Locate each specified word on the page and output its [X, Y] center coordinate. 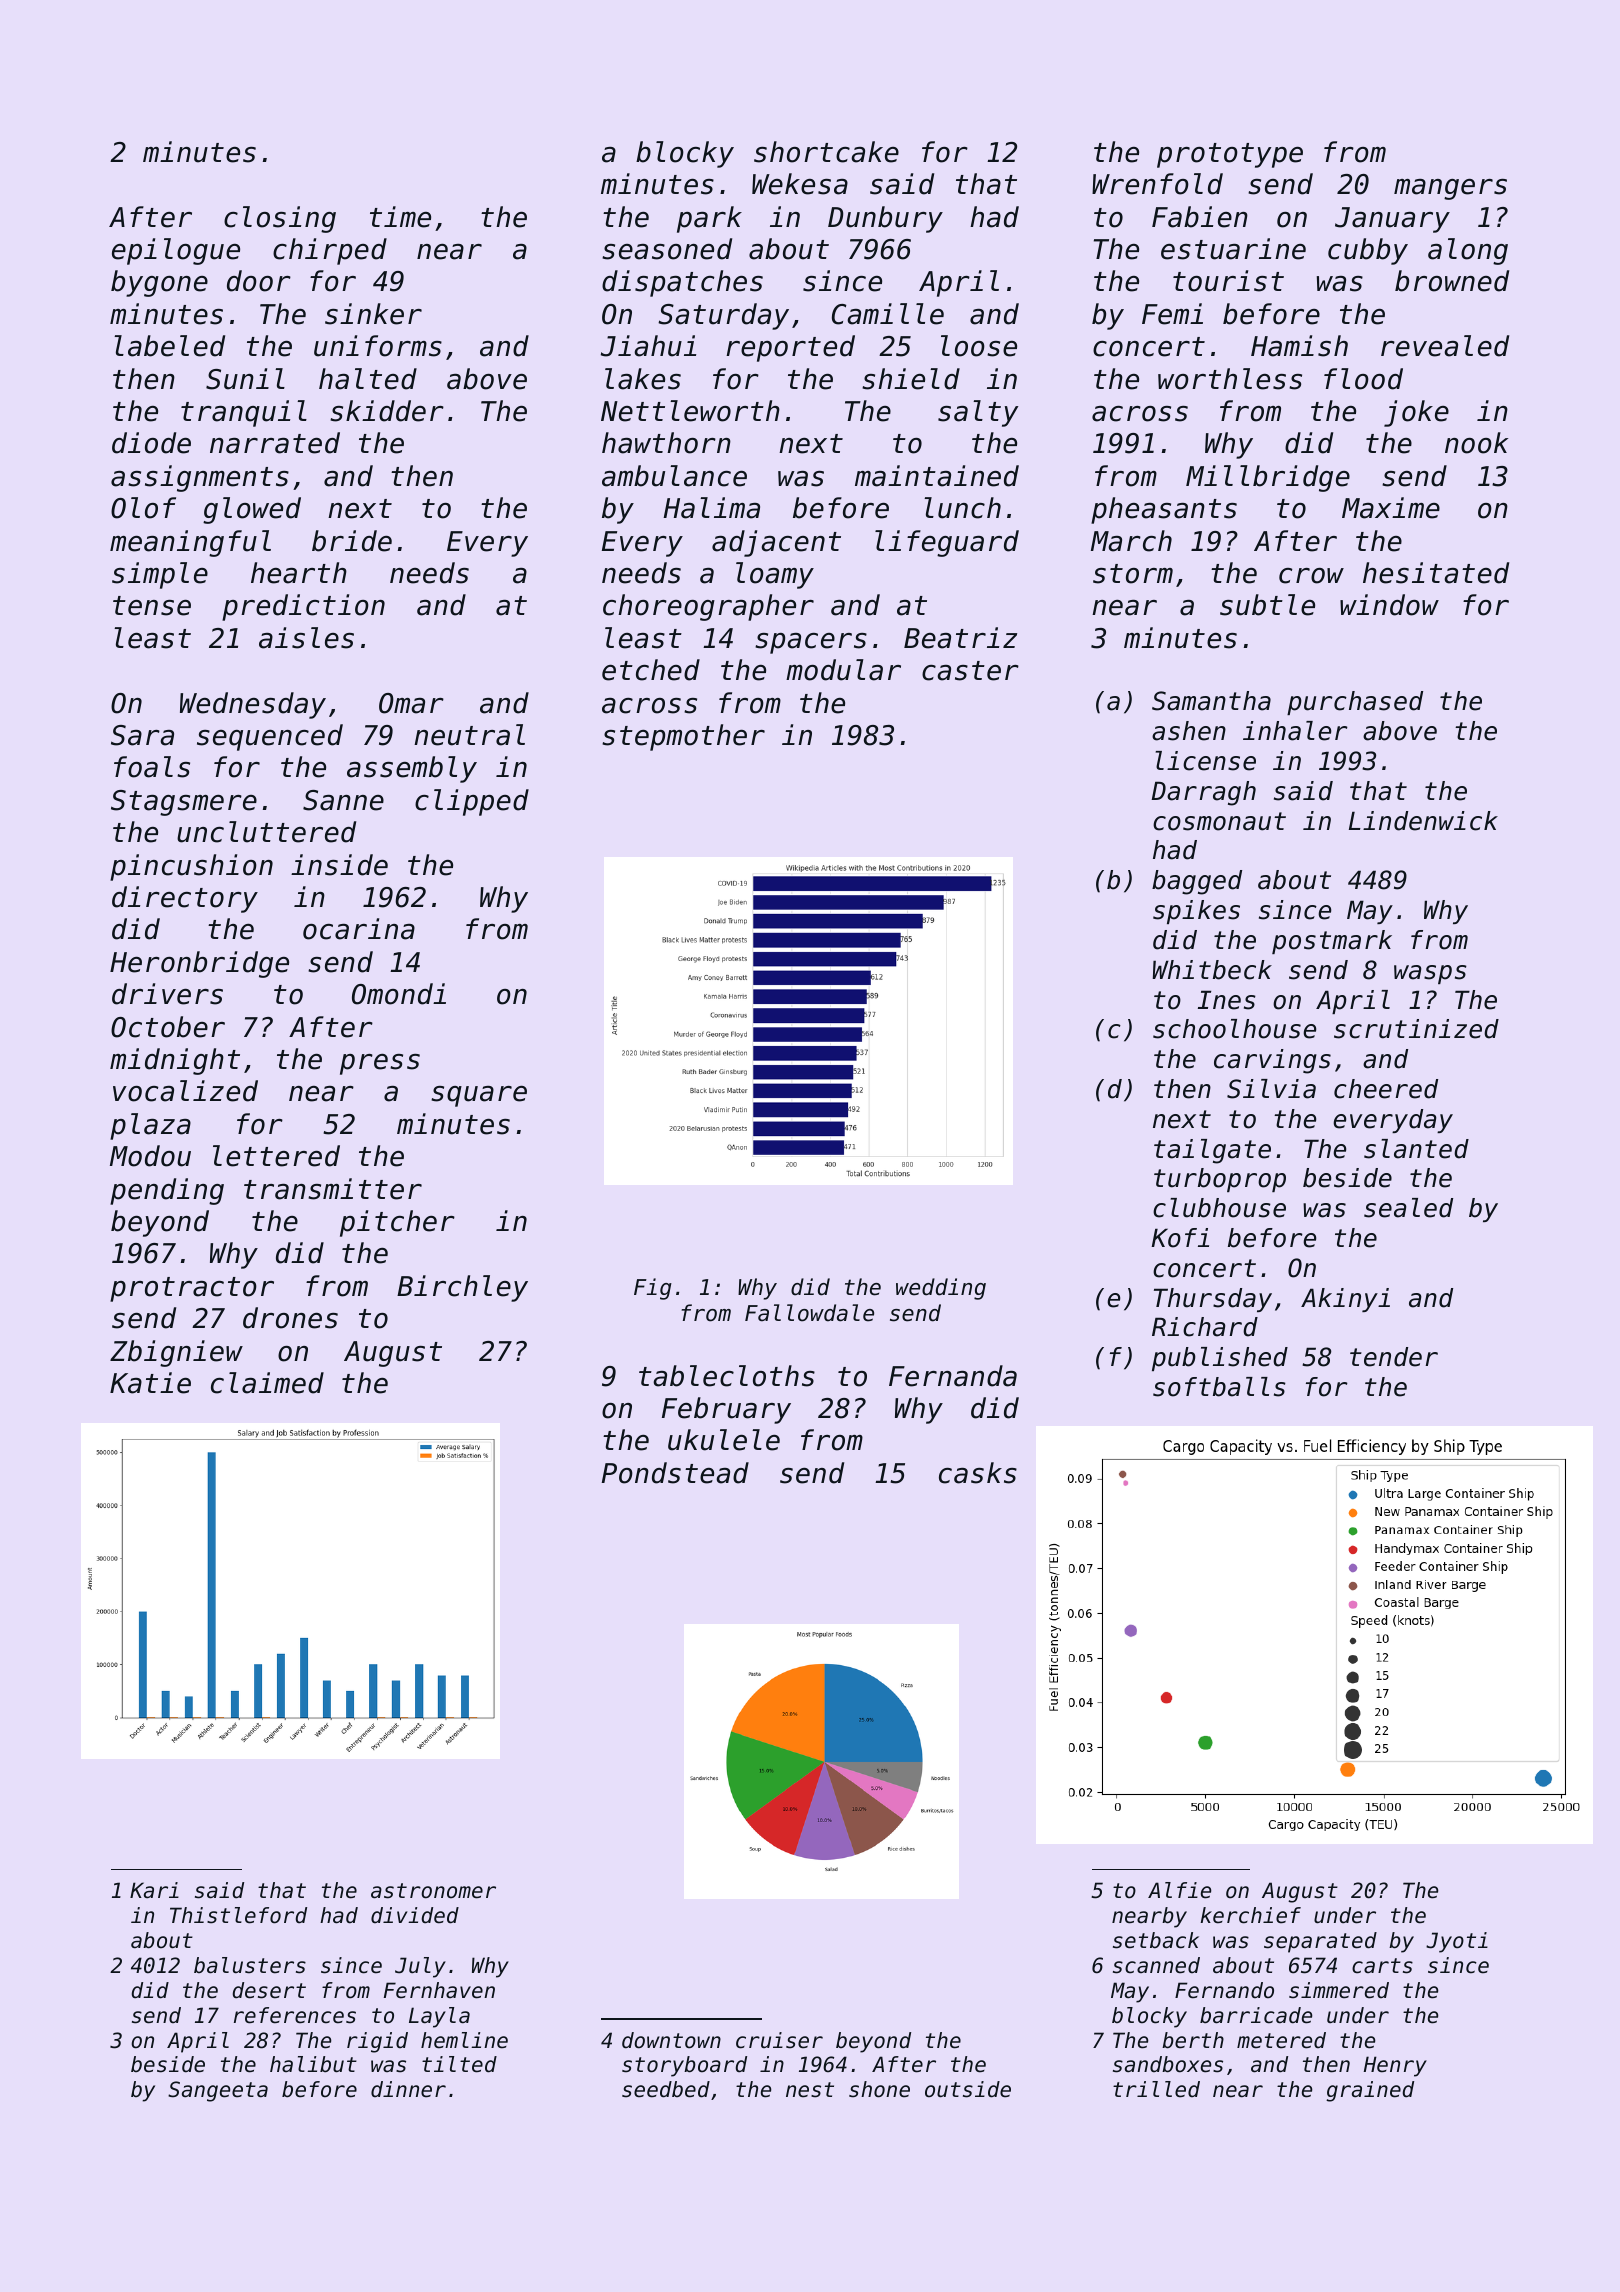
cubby [1368, 251]
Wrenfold [1157, 184]
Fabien [1200, 217]
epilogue [176, 251]
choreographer [708, 607]
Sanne [343, 800]
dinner [408, 2089]
